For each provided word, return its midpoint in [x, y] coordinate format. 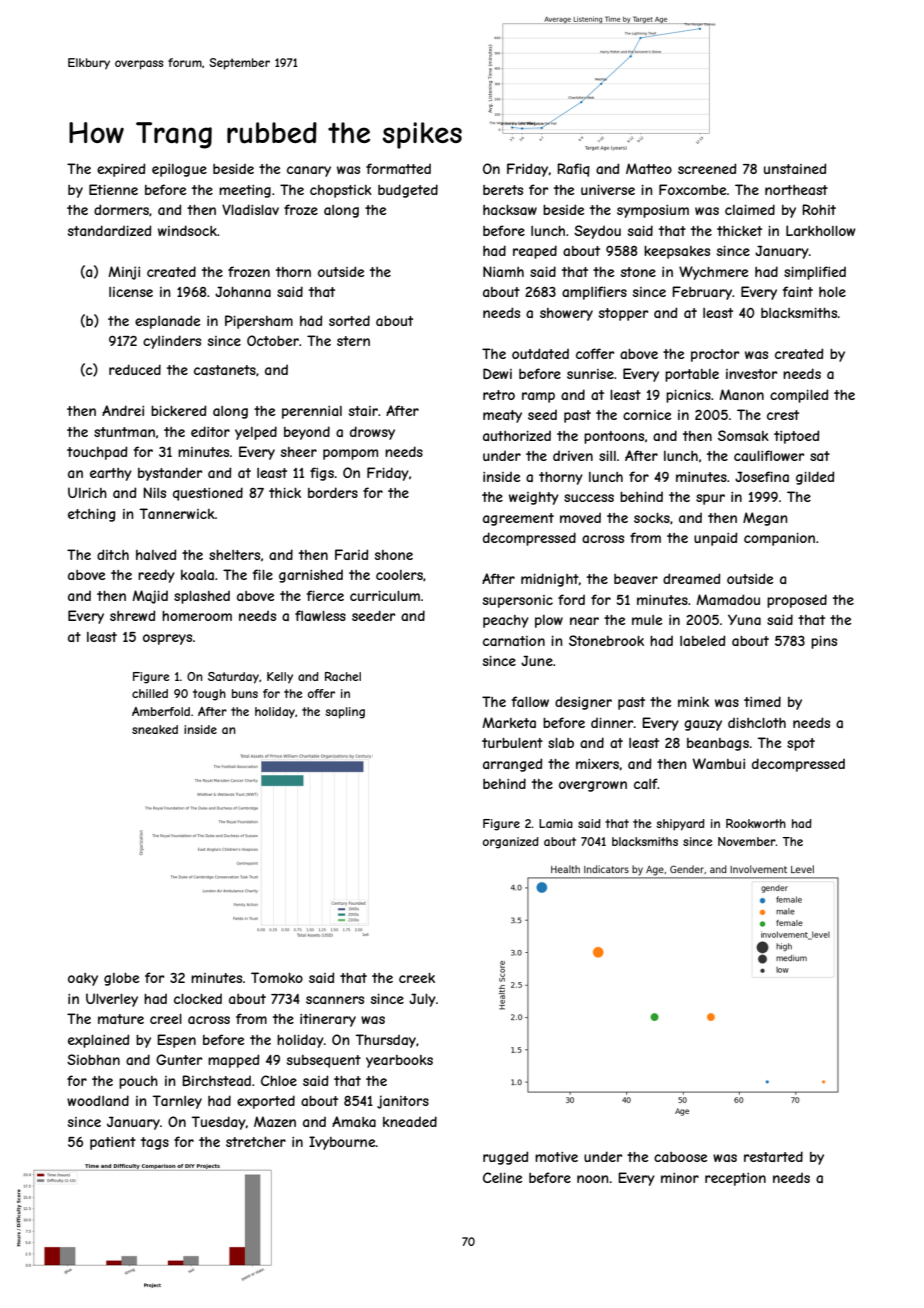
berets [503, 190]
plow [549, 621]
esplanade [167, 322]
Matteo [649, 168]
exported [266, 1102]
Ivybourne [342, 1143]
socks [652, 518]
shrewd [132, 615]
